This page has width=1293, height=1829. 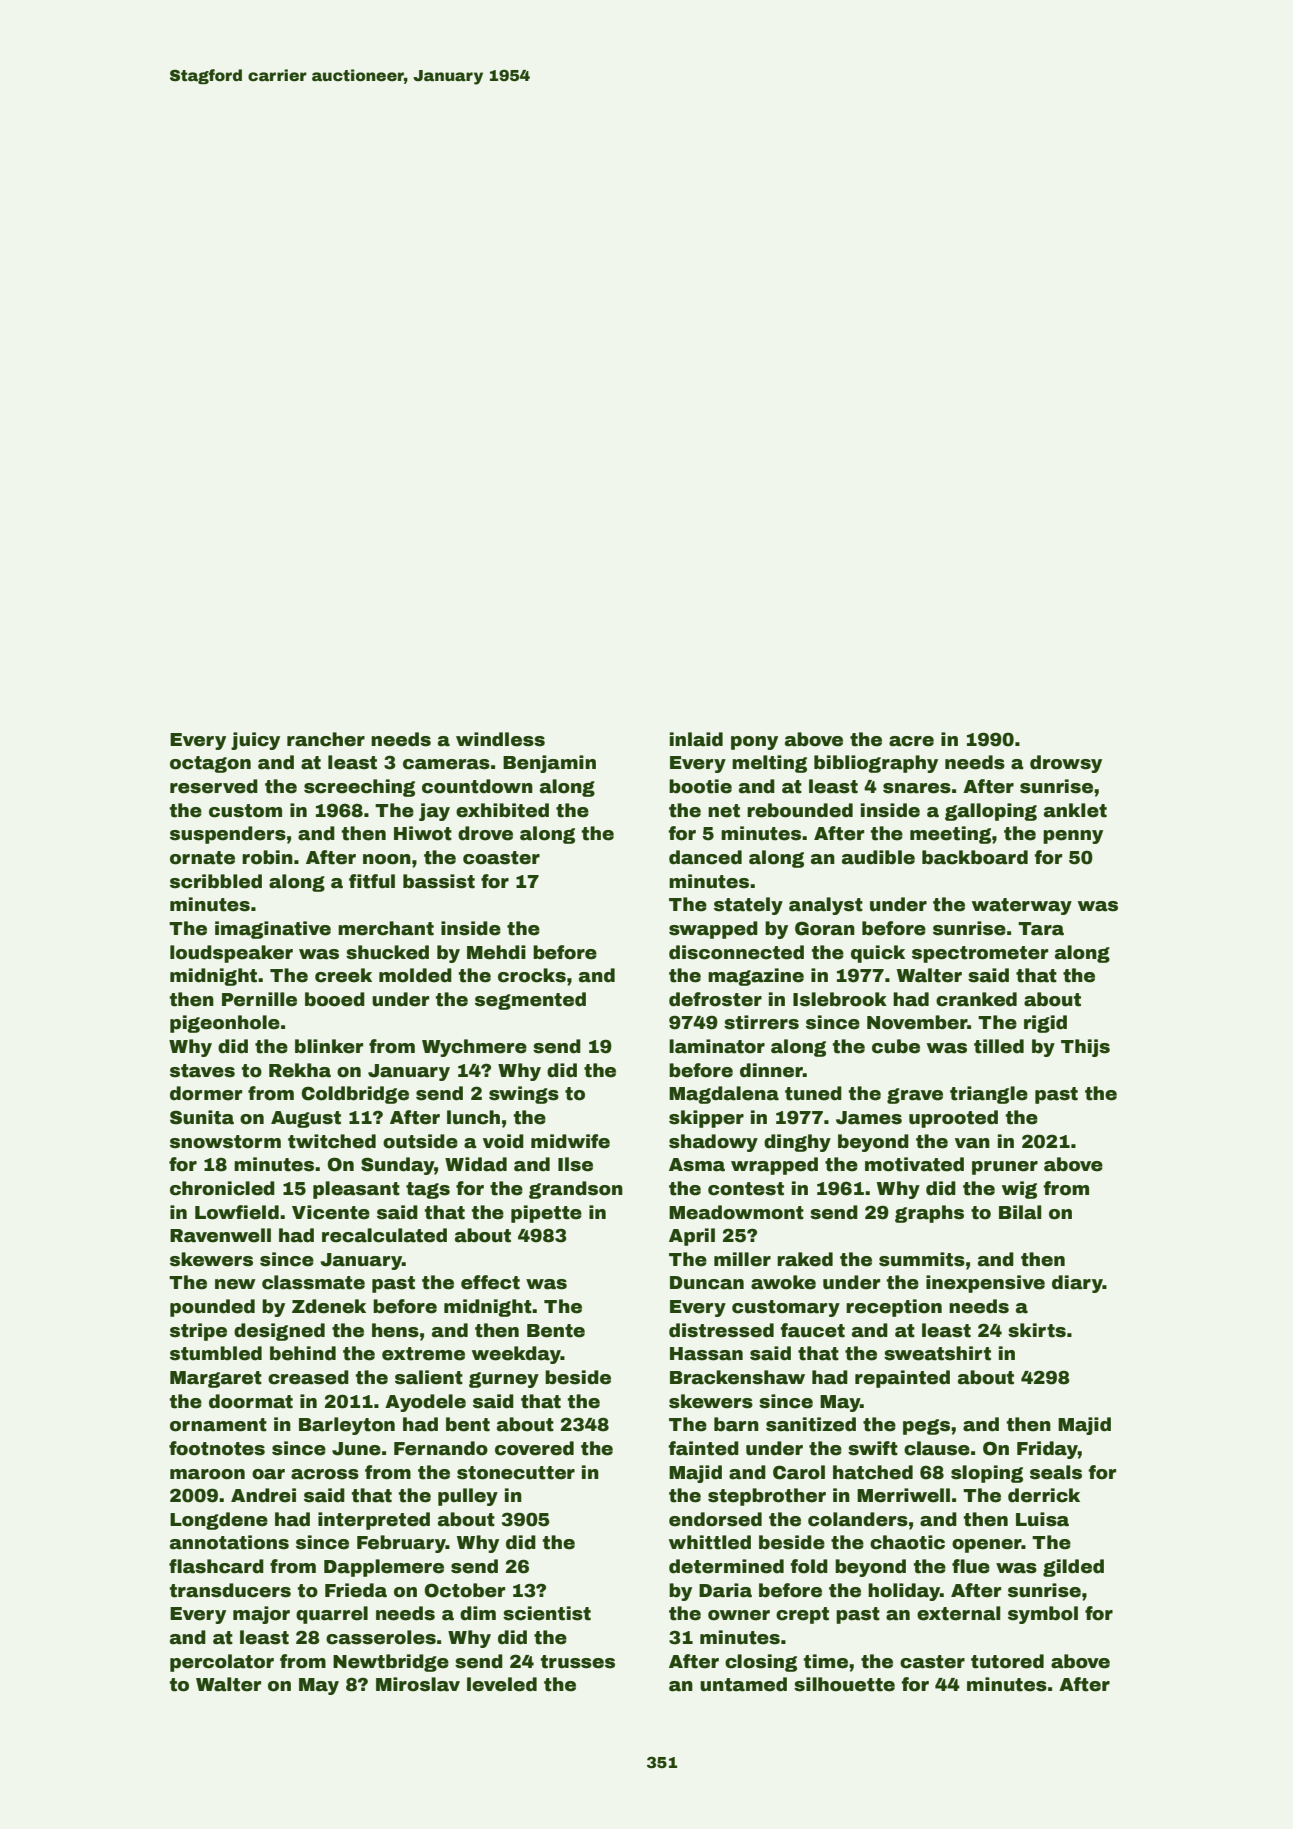 What do you see at coordinates (1075, 810) in the page?
I see `anklet` at bounding box center [1075, 810].
